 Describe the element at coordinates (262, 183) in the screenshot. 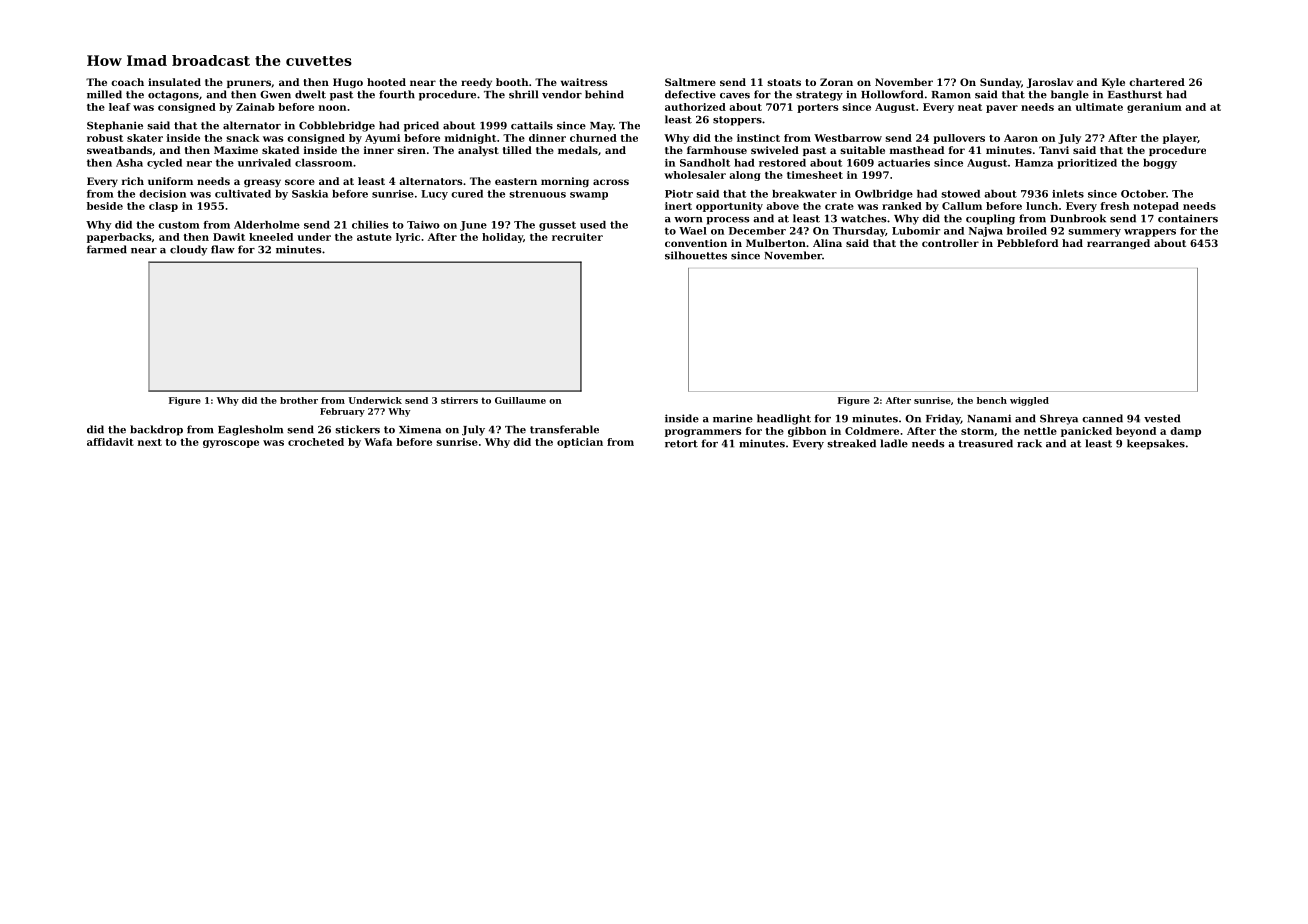

I see `greasy` at that location.
